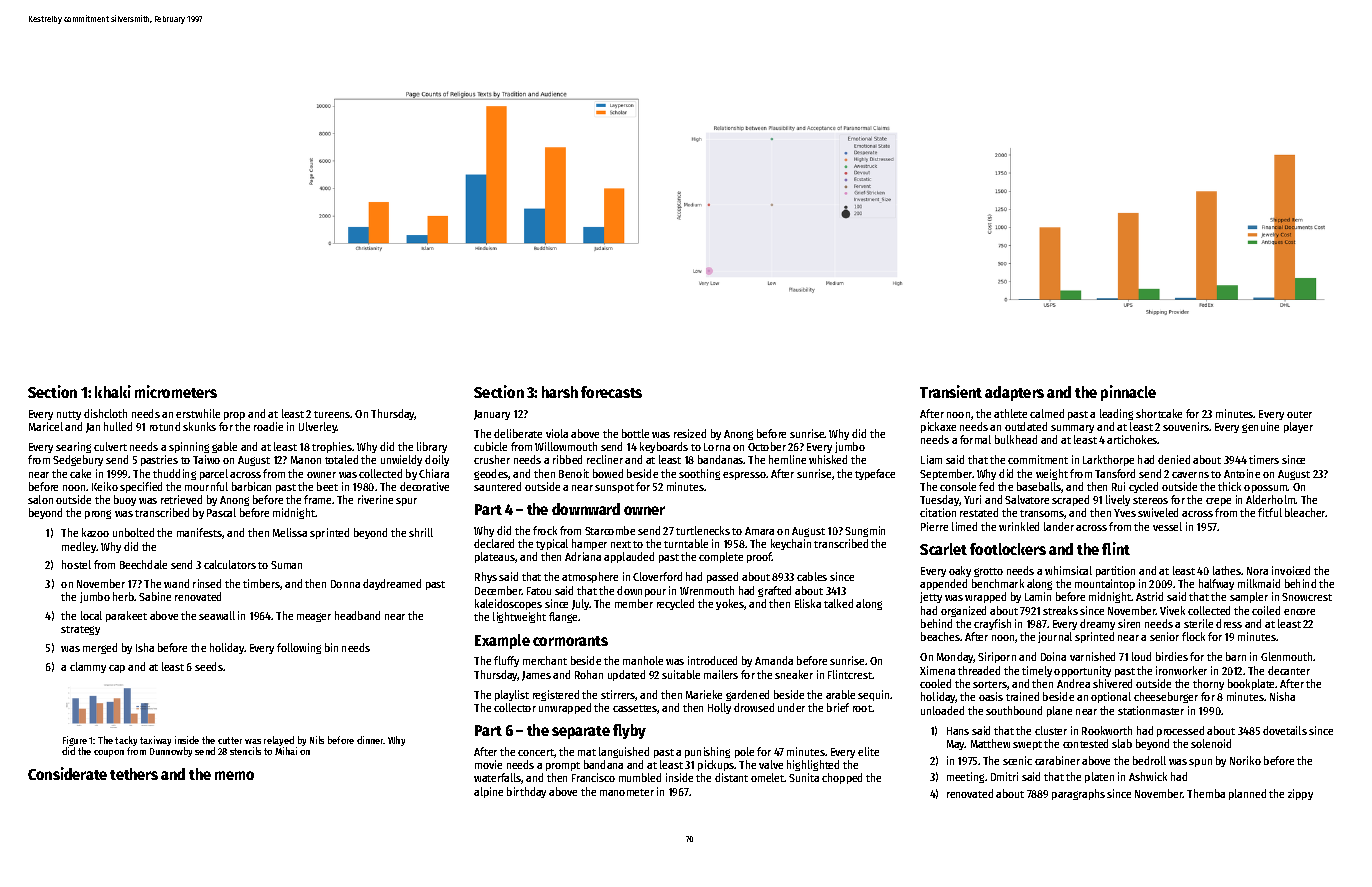 This screenshot has width=1372, height=887. I want to click on seeds, so click(209, 666).
